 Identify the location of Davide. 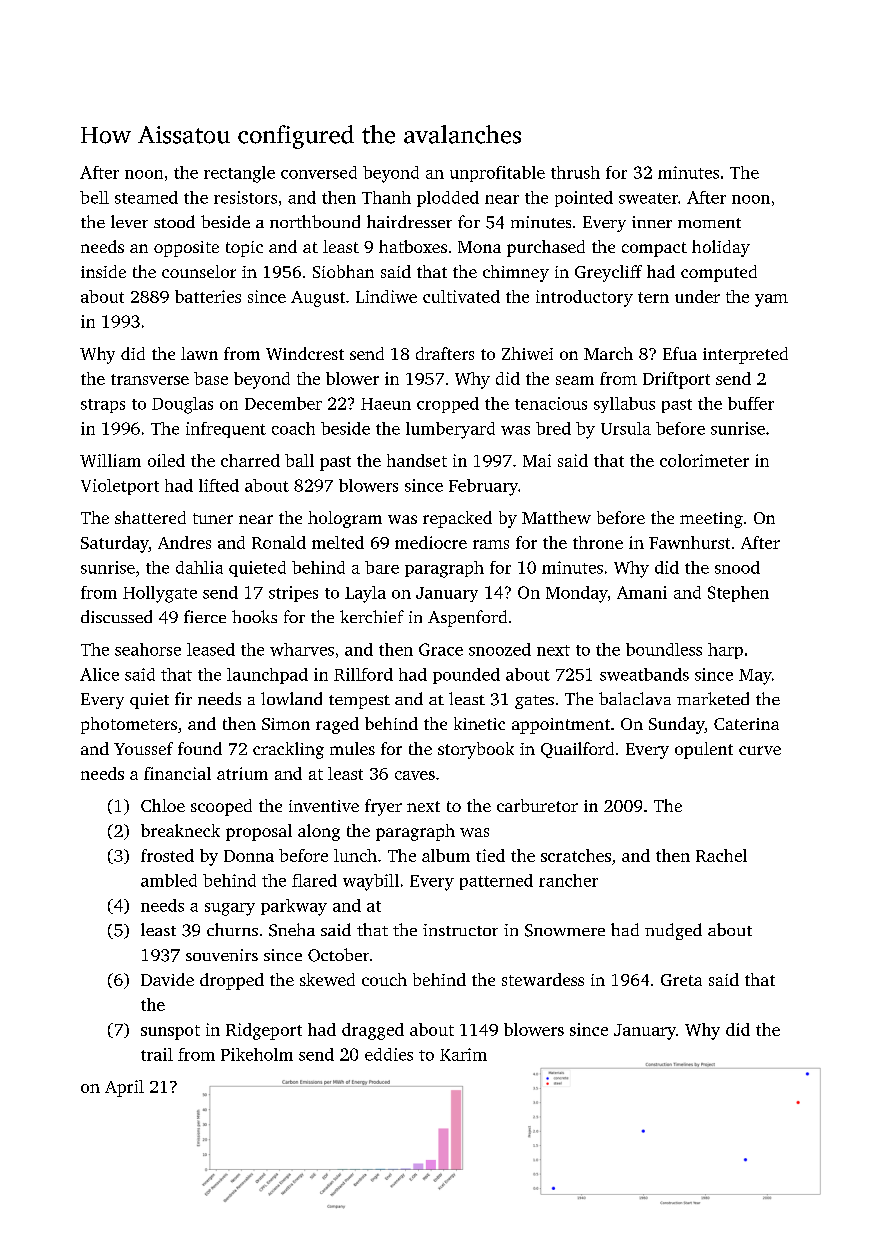
(167, 979).
